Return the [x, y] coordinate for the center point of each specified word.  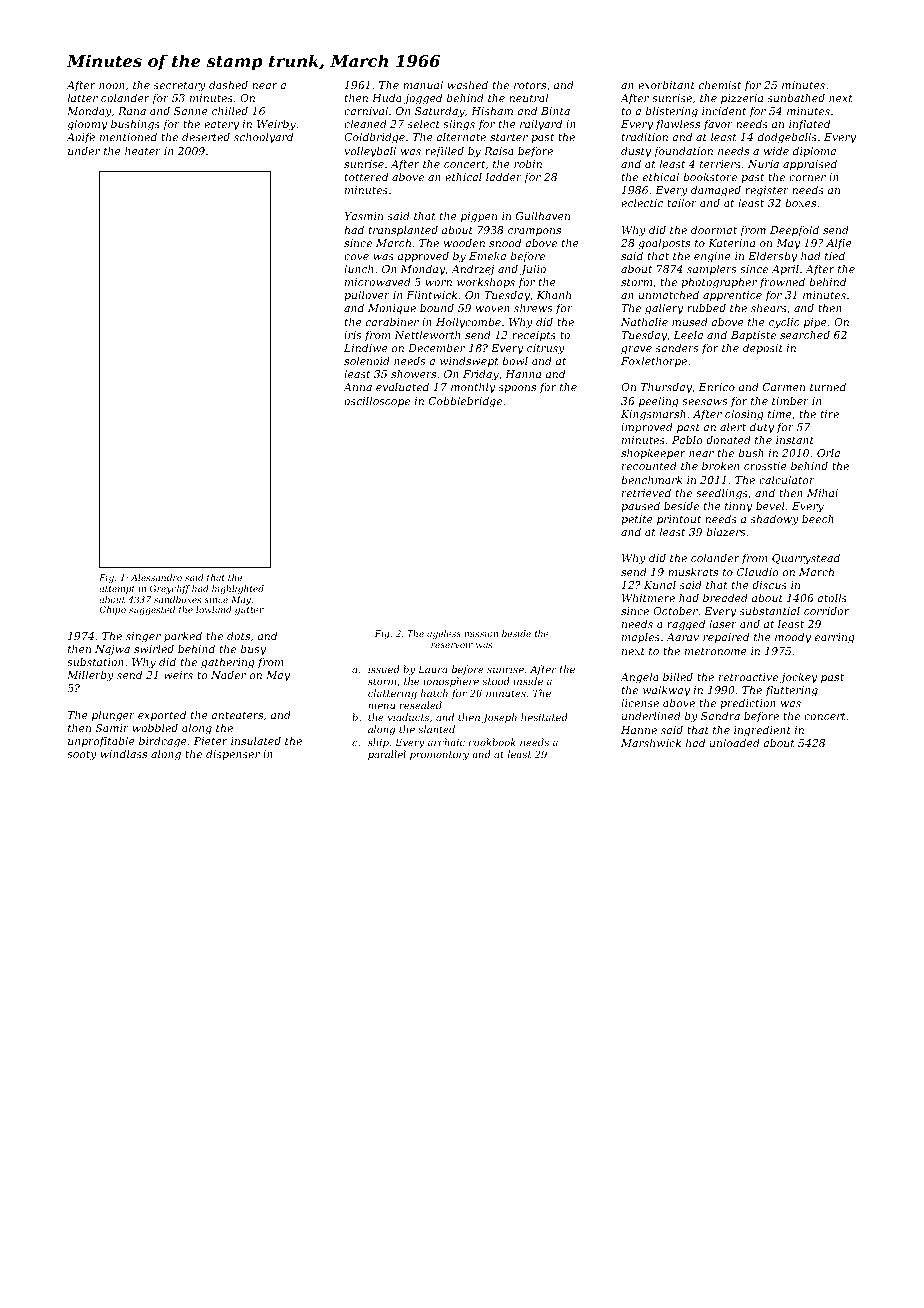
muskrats [693, 571]
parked [183, 636]
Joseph [499, 718]
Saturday [440, 112]
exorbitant [666, 84]
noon [112, 86]
